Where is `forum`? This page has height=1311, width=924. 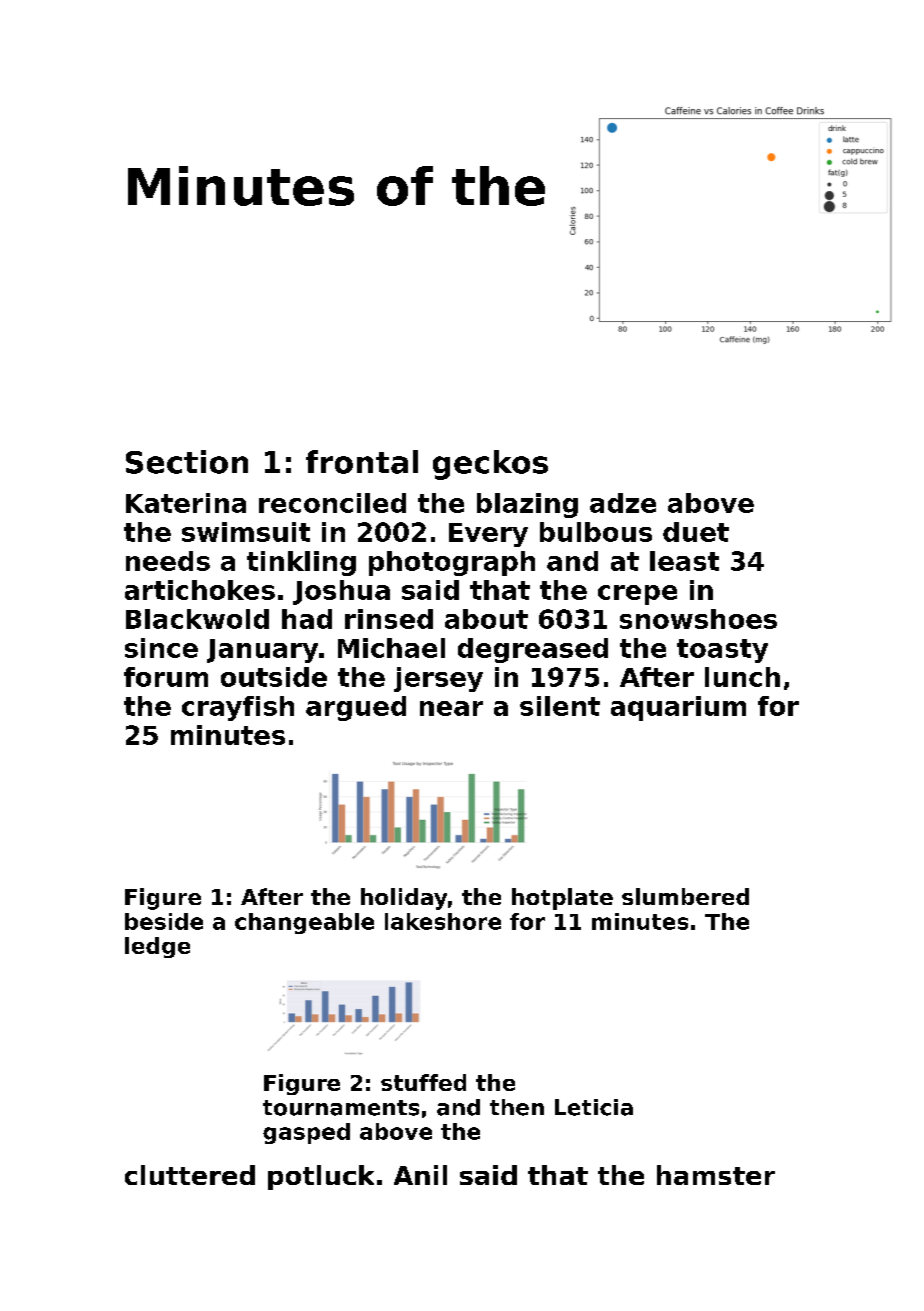 forum is located at coordinates (166, 677).
